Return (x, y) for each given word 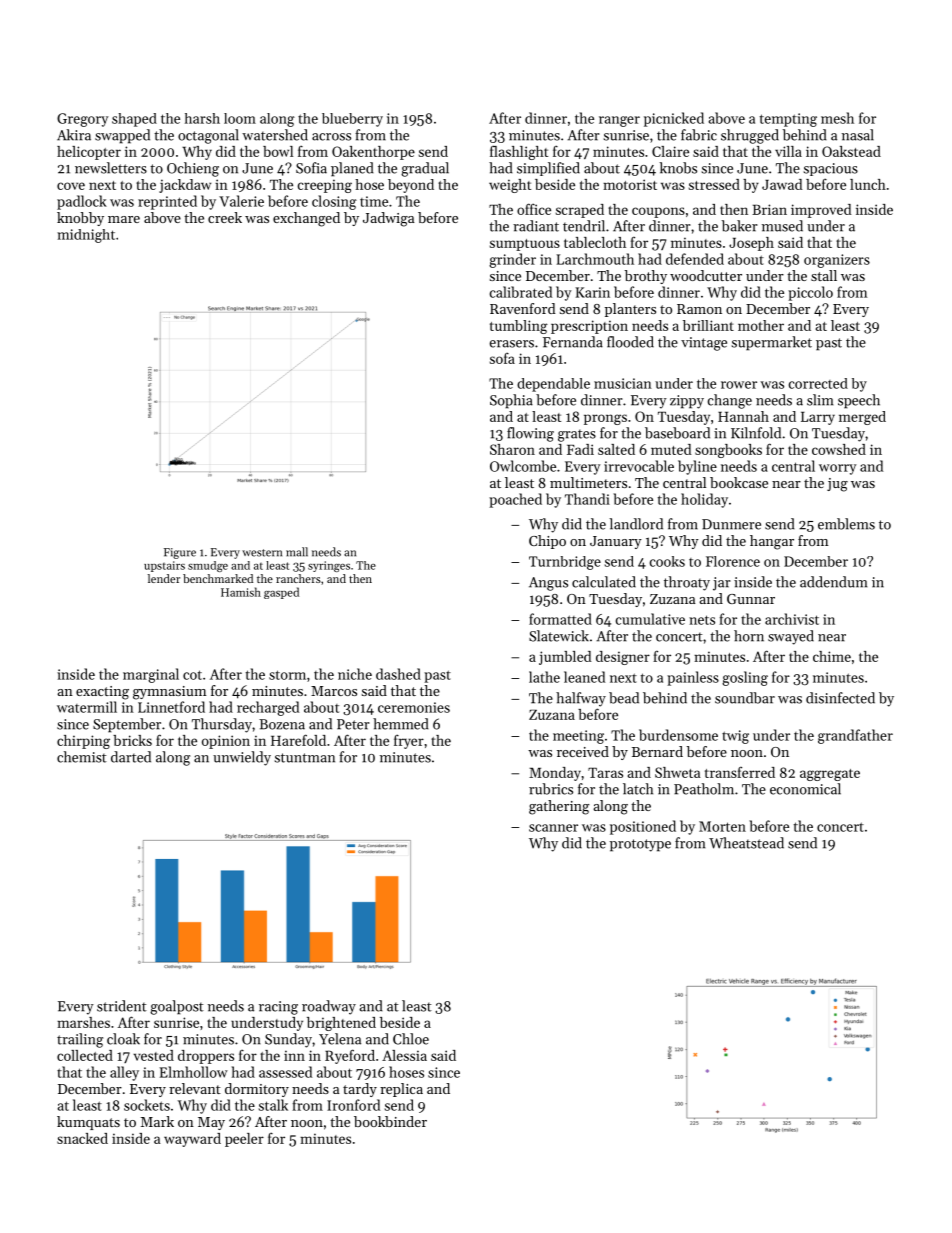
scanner (553, 828)
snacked (82, 1138)
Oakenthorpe (373, 153)
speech (859, 401)
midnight (86, 236)
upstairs (164, 566)
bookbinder (390, 1121)
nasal (858, 135)
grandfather (855, 736)
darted (131, 757)
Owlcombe (523, 466)
